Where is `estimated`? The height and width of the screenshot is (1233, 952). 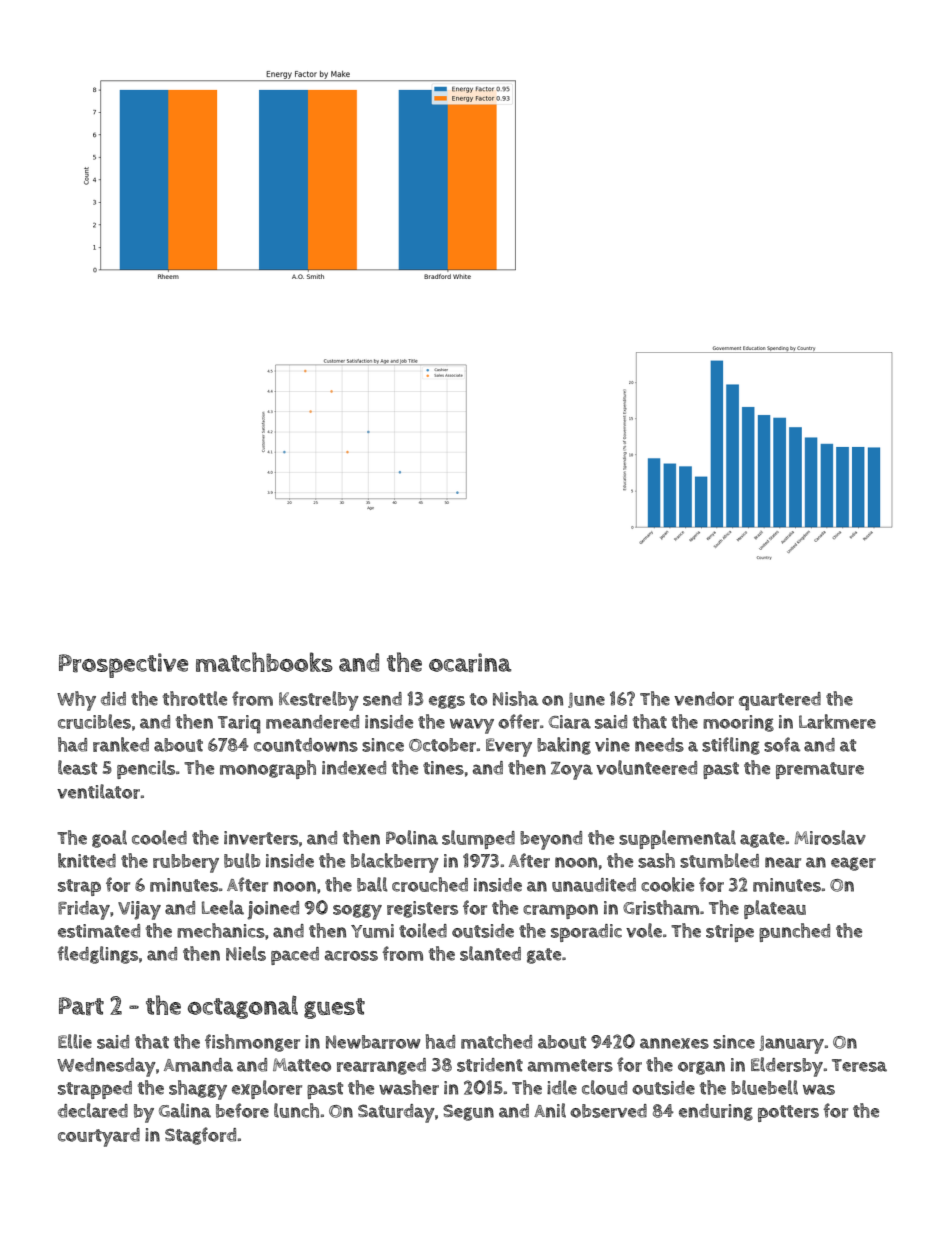
estimated is located at coordinates (99, 931).
